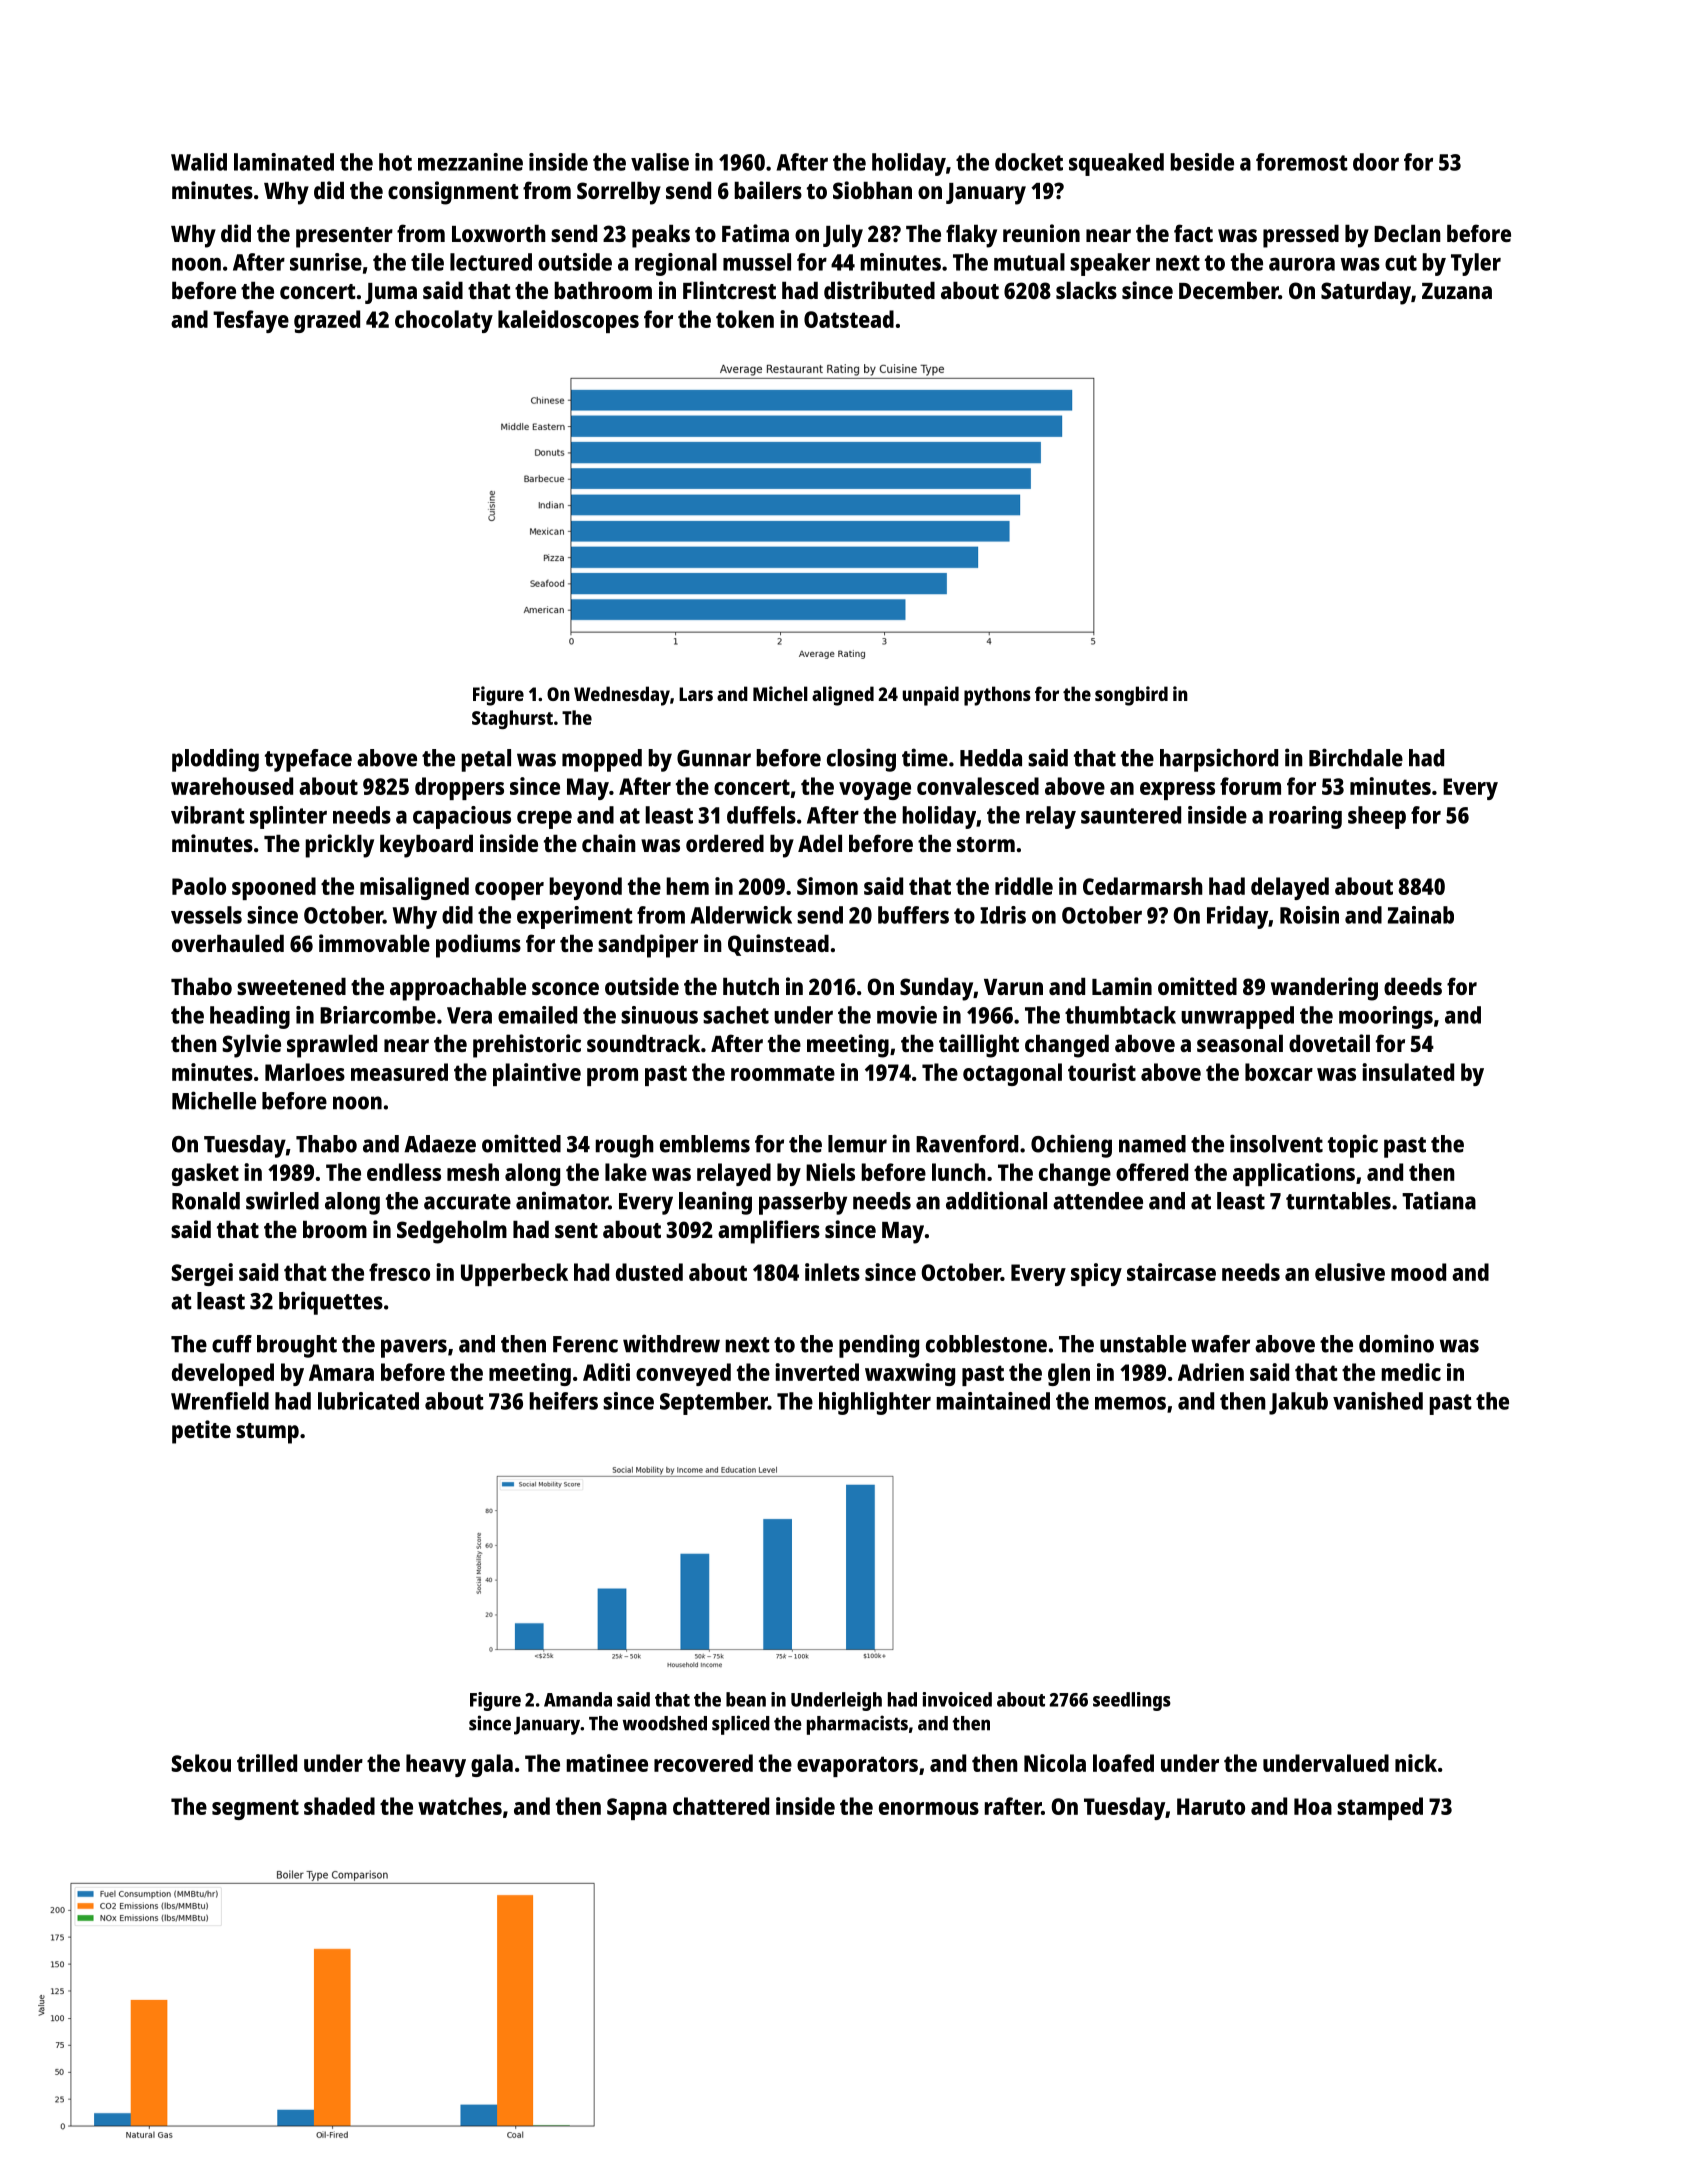 The image size is (1683, 2178). I want to click on trilled, so click(267, 1763).
